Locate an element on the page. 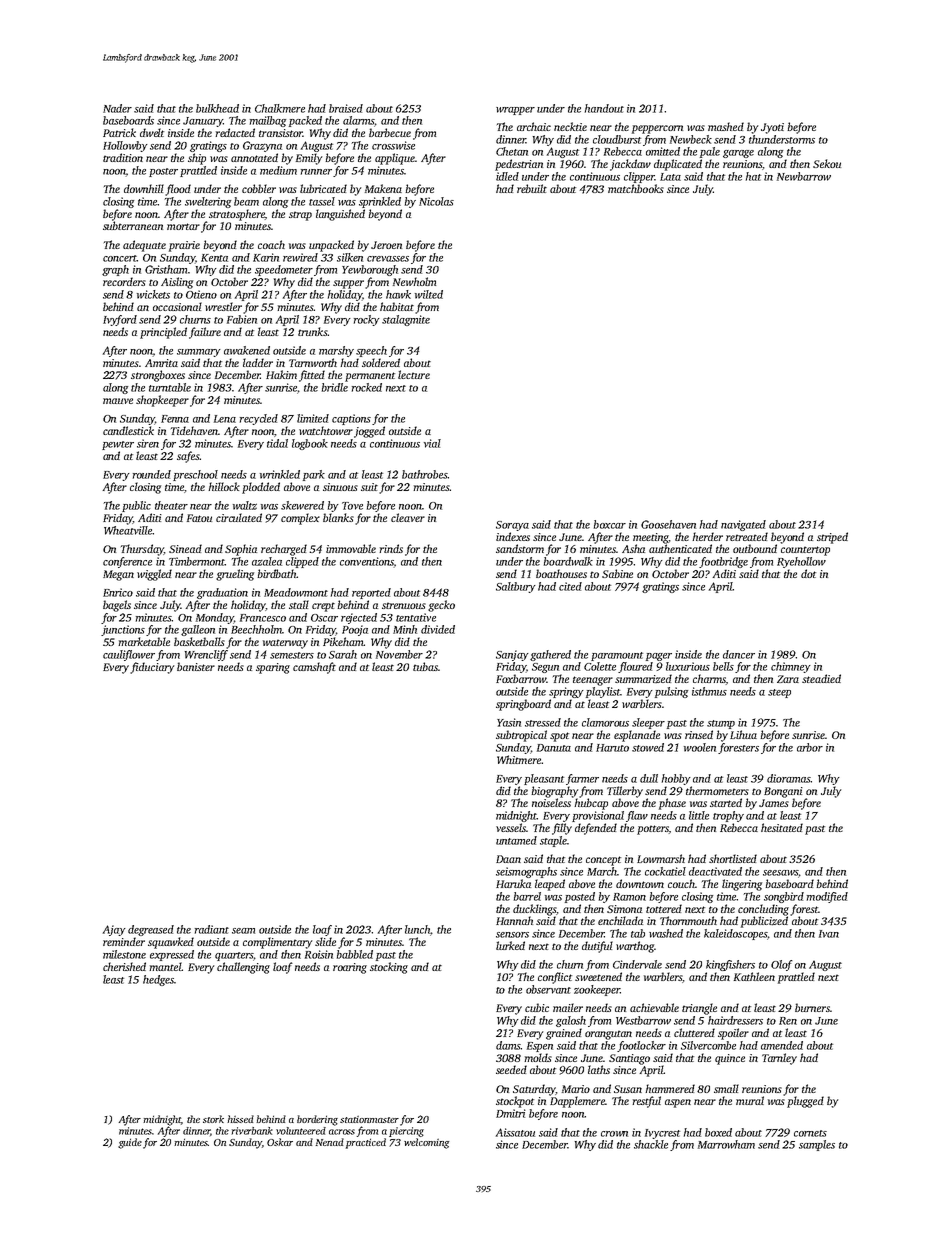 The height and width of the image is (1233, 952). Oskar is located at coordinates (280, 1142).
